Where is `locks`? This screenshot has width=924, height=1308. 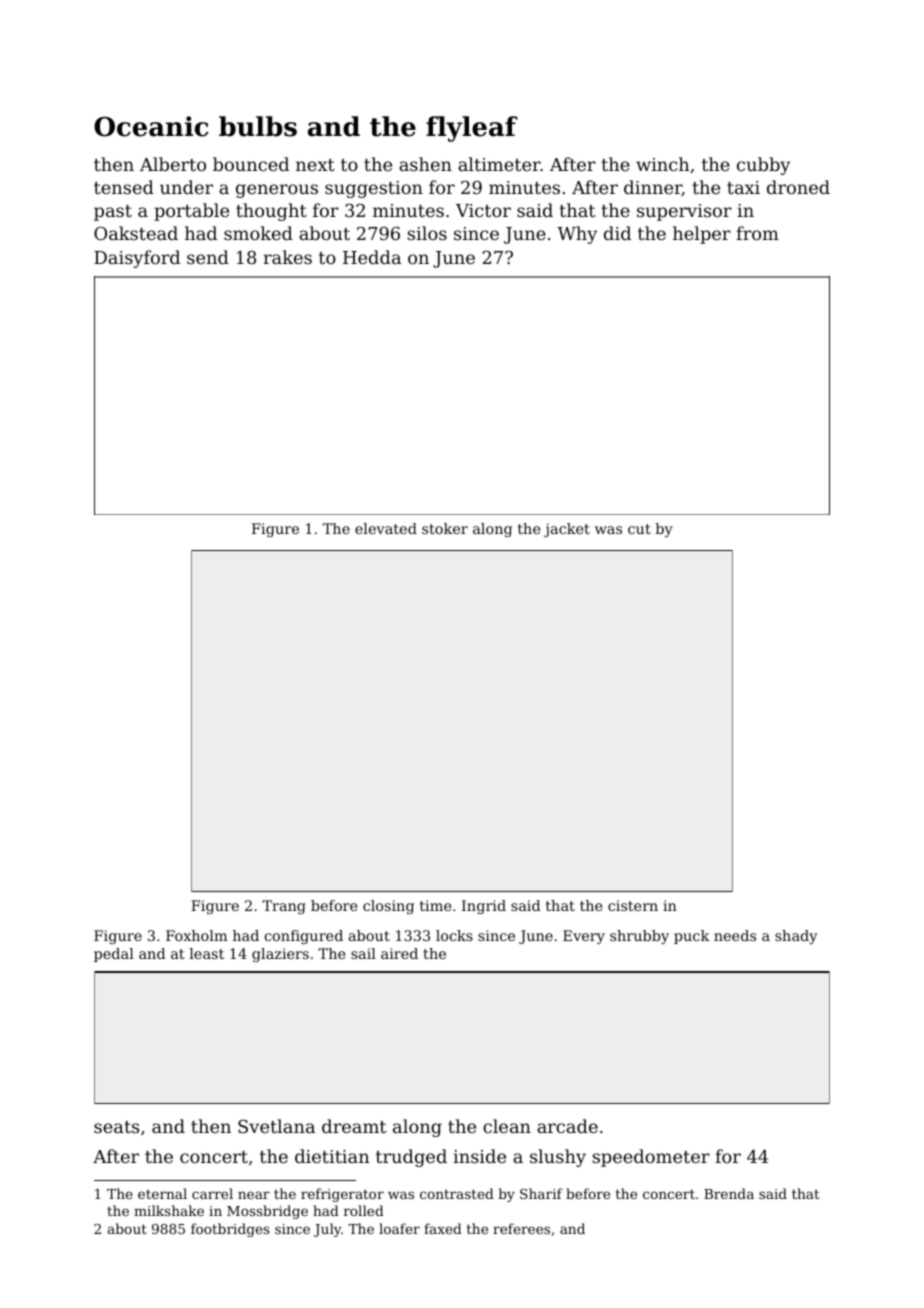 locks is located at coordinates (454, 935).
